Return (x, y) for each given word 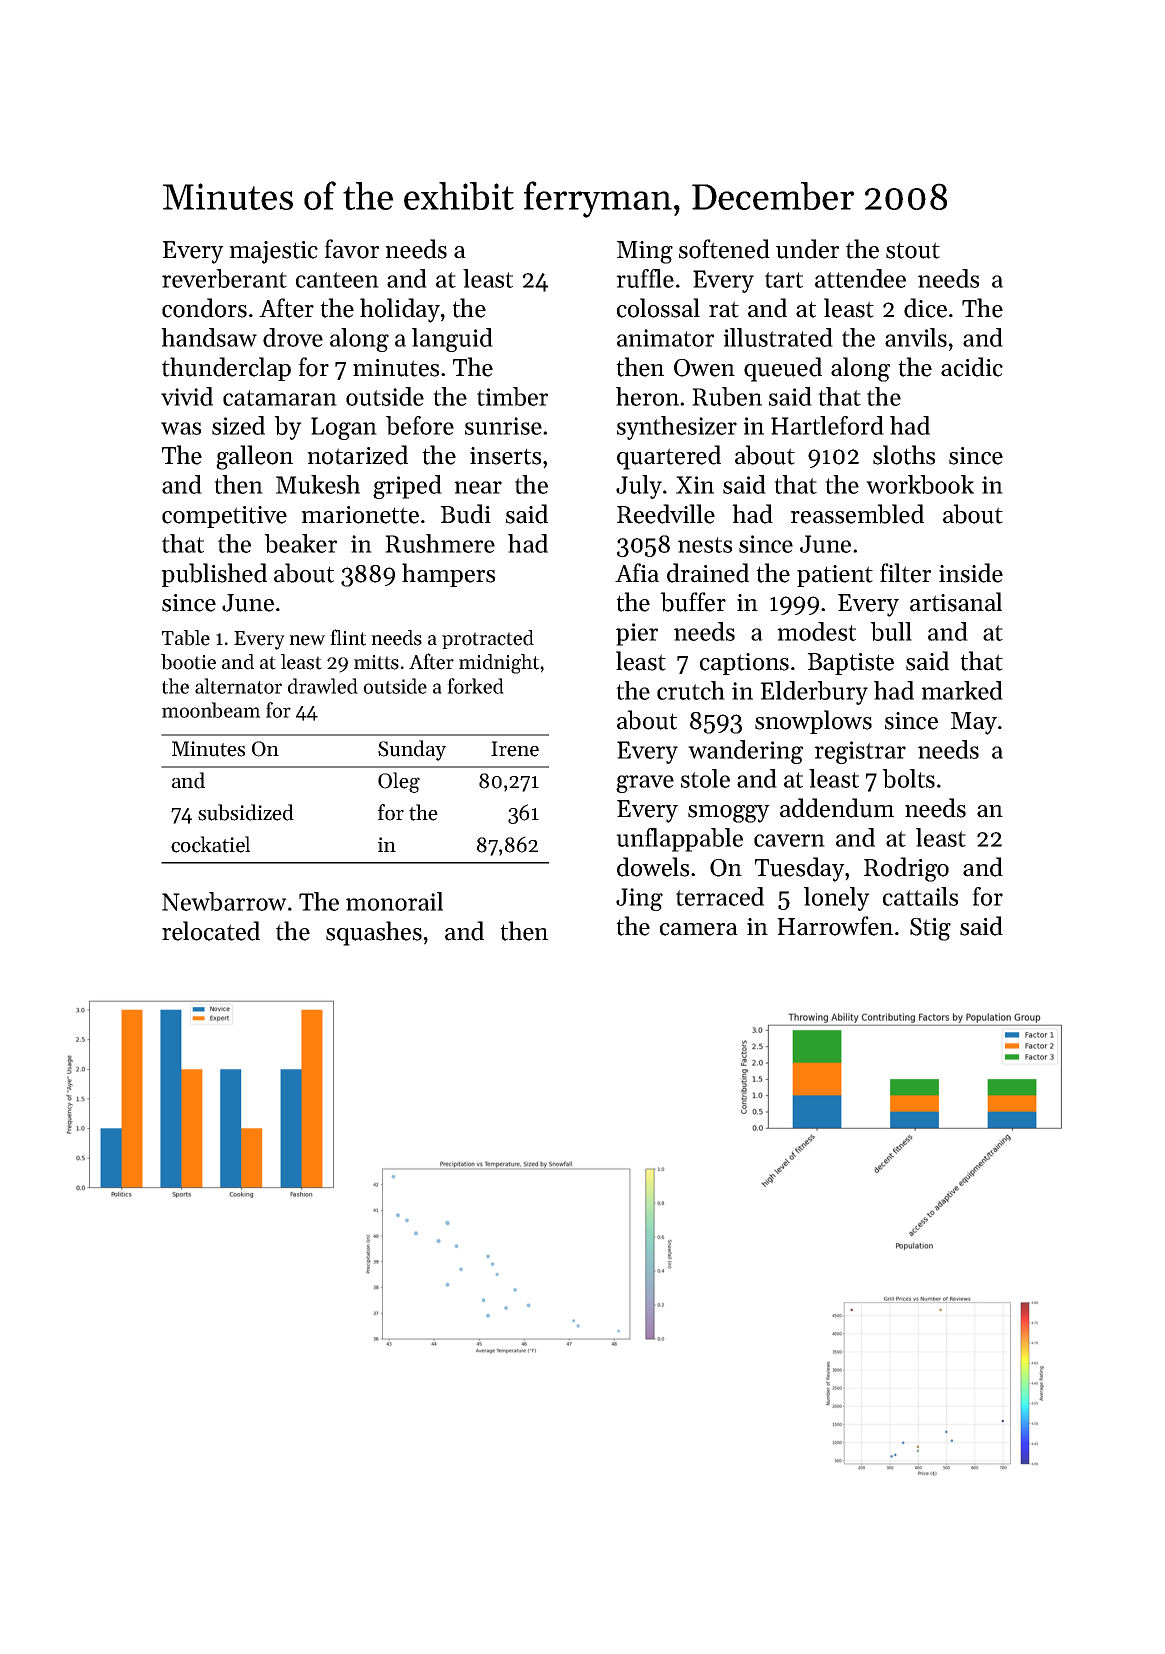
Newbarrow (224, 901)
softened (724, 249)
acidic (972, 367)
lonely (837, 899)
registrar (860, 752)
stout (913, 250)
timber (512, 396)
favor (351, 249)
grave (645, 784)
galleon (254, 457)
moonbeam (211, 710)
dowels (653, 867)
